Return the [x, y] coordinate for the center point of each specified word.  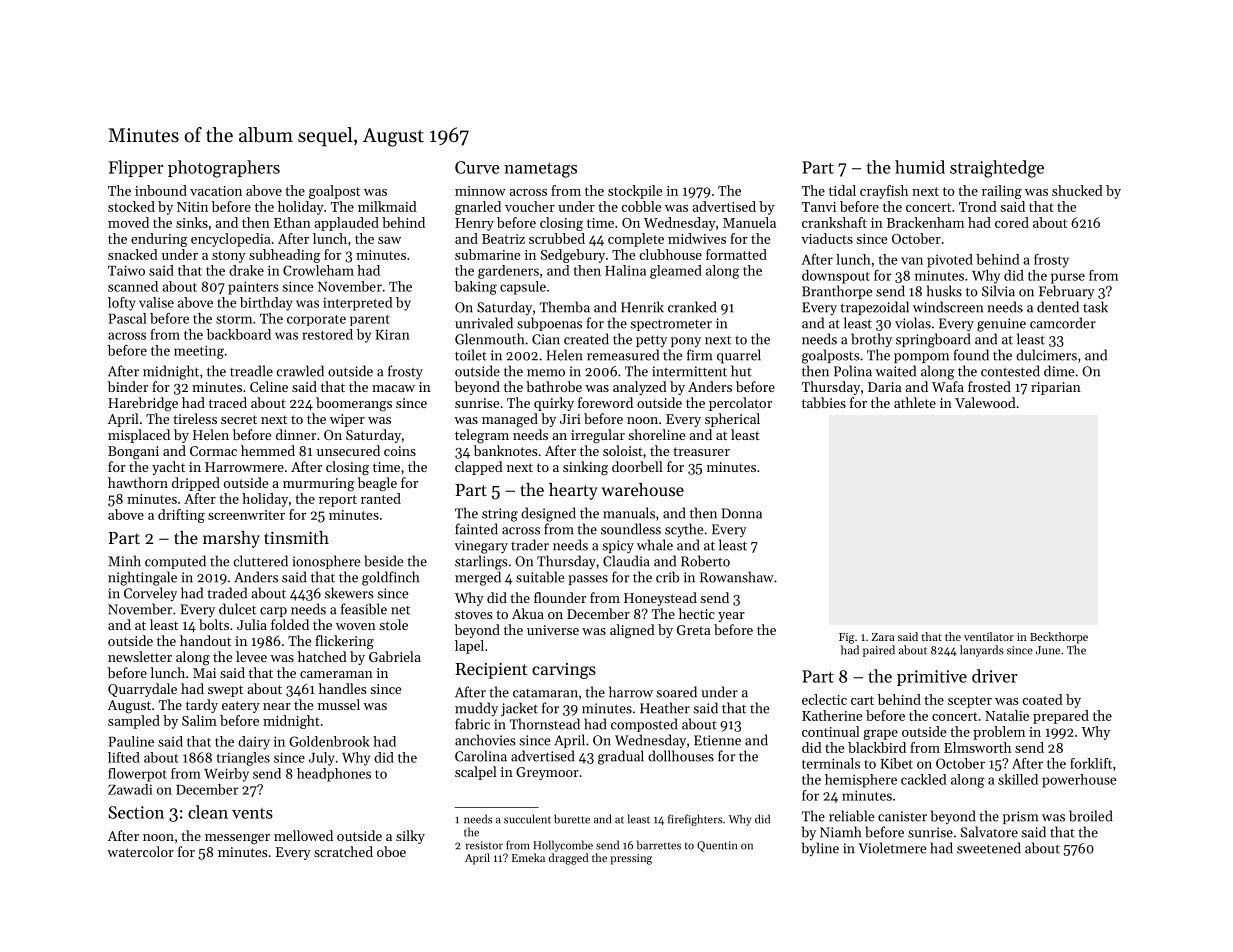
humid [920, 167]
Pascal [128, 318]
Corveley [150, 594]
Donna [742, 513]
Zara [883, 637]
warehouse [642, 489]
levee [251, 656]
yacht [168, 468]
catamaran [545, 693]
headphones [334, 775]
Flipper [136, 168]
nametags [540, 170]
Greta [694, 630]
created [586, 339]
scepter [970, 702]
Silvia [998, 291]
